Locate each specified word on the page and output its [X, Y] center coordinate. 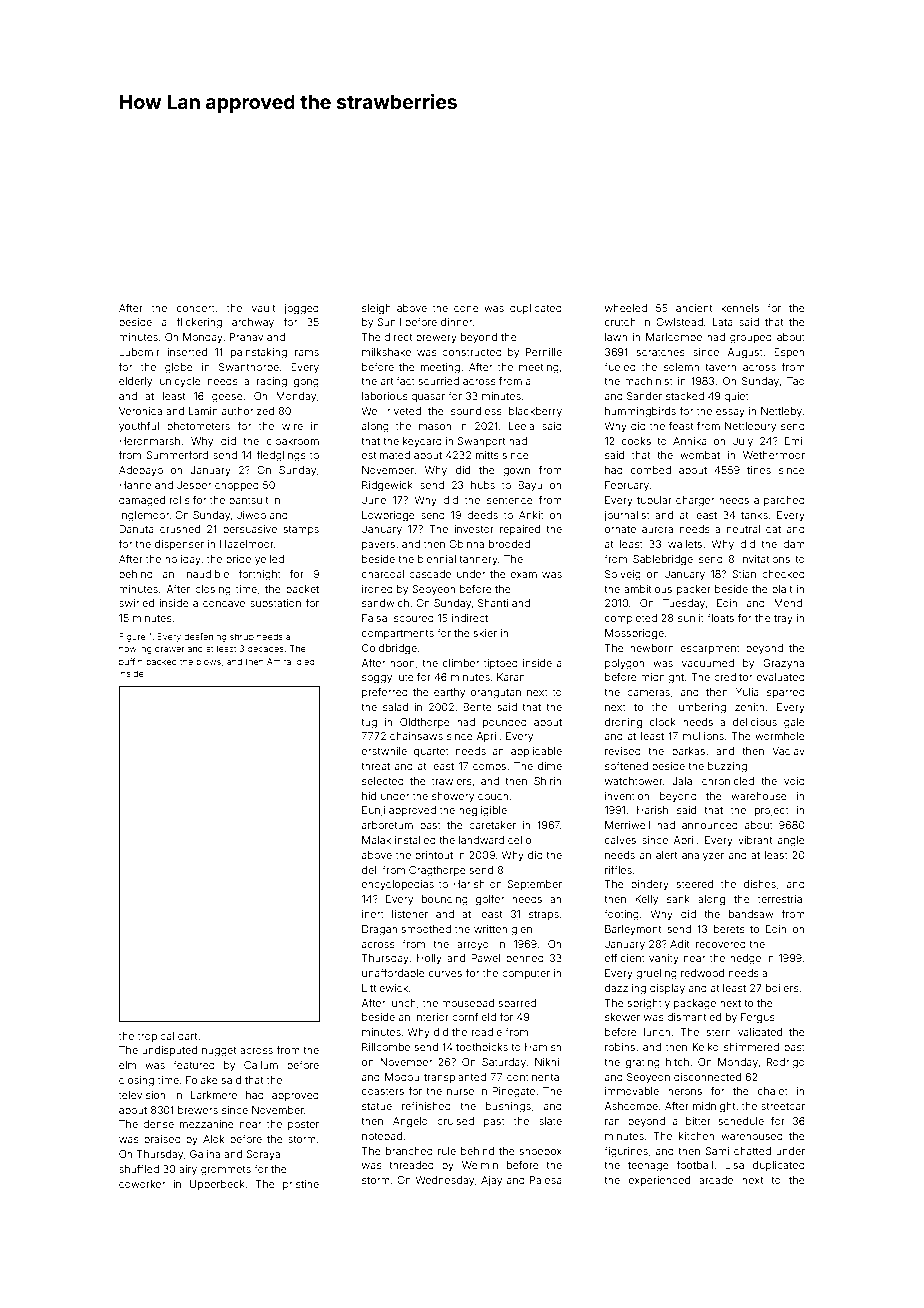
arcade [716, 1180]
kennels [740, 308]
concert [196, 308]
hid [369, 796]
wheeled [626, 308]
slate [550, 1121]
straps [544, 915]
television [142, 1095]
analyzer [703, 856]
